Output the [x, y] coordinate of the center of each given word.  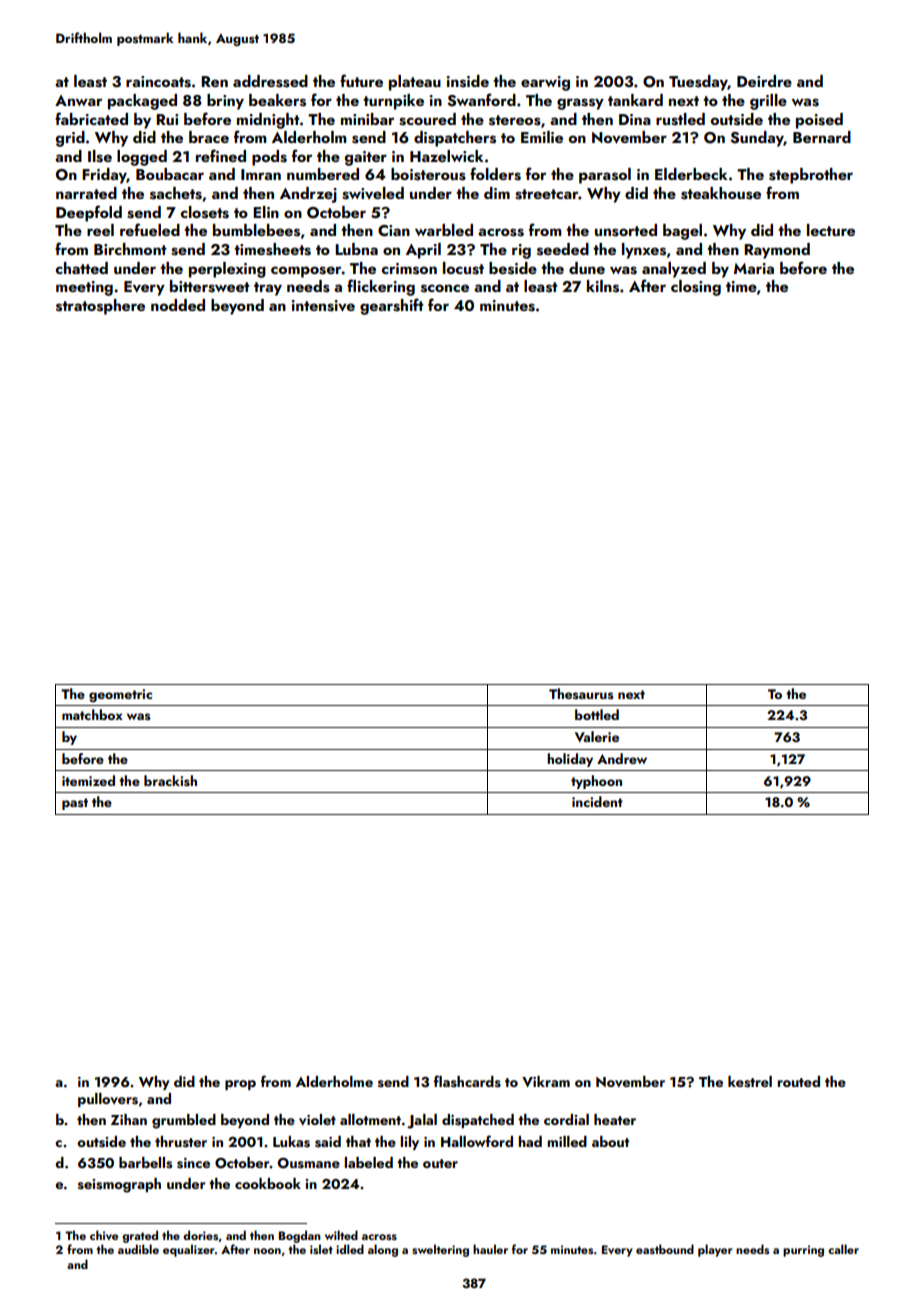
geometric [120, 696]
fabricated [91, 118]
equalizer [189, 1250]
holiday [570, 760]
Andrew [622, 758]
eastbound [665, 1249]
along [383, 1250]
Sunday [757, 139]
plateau [415, 83]
